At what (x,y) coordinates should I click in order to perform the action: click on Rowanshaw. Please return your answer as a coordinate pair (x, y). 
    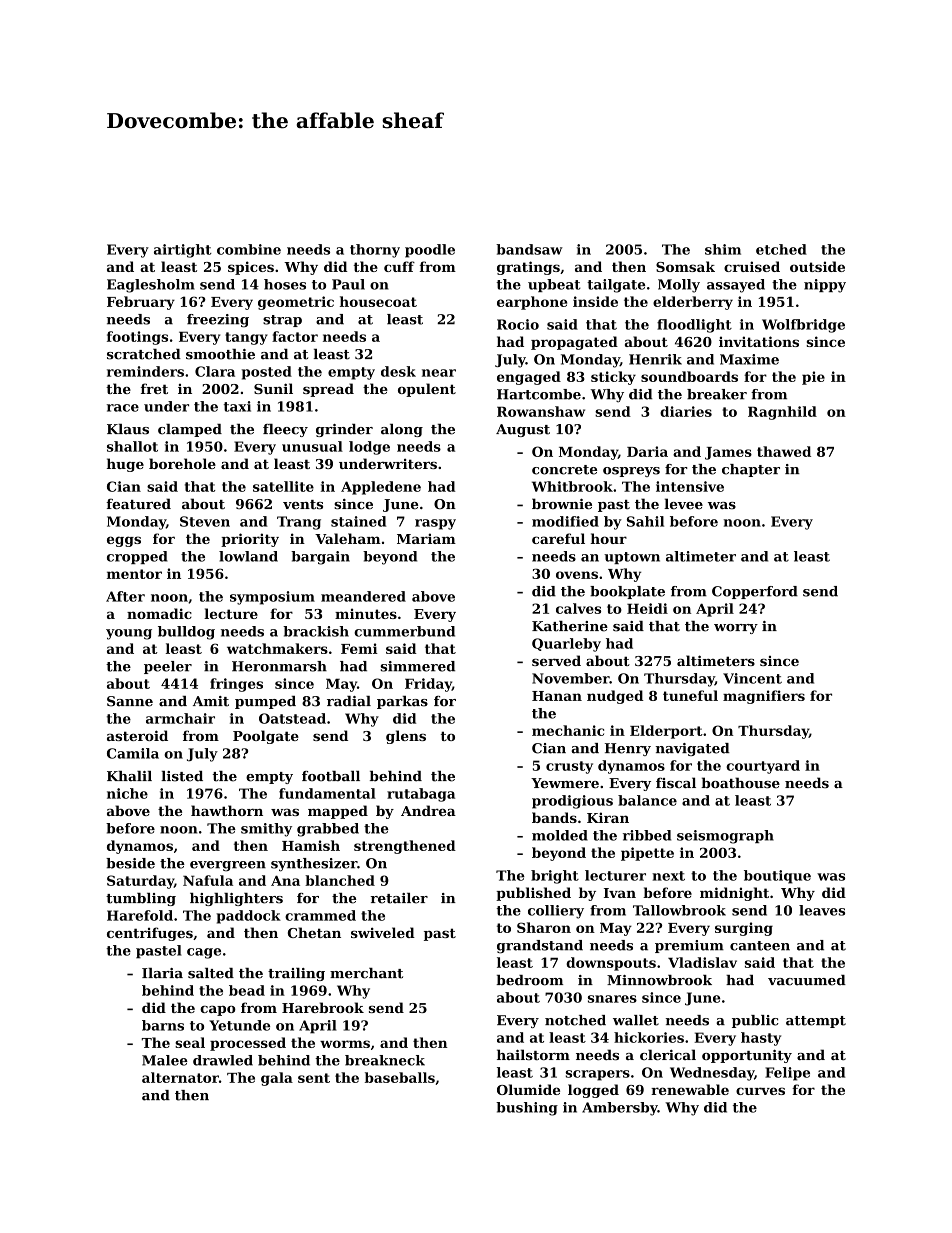
    Looking at the image, I should click on (541, 411).
